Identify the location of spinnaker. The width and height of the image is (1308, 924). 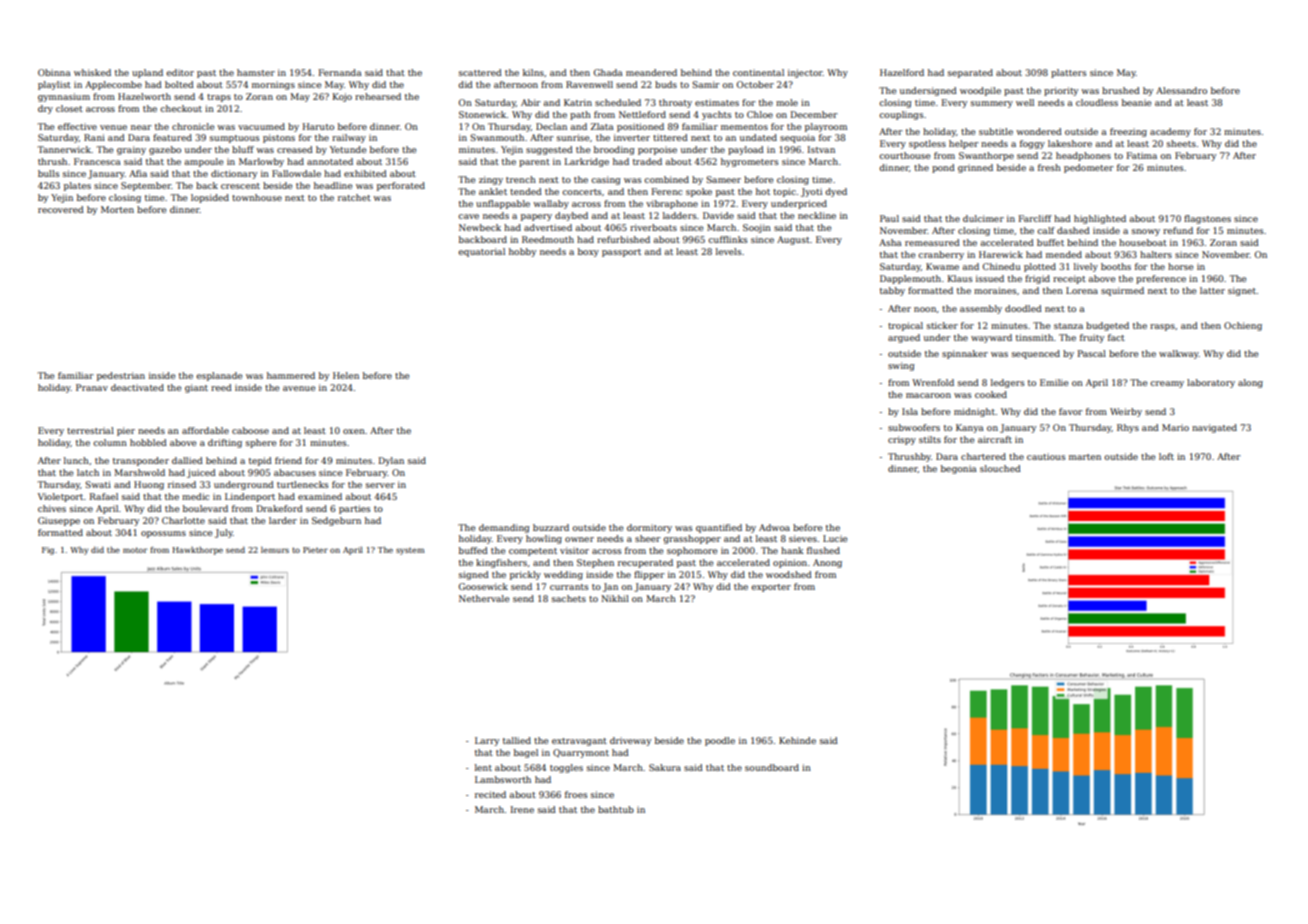
(965, 354).
